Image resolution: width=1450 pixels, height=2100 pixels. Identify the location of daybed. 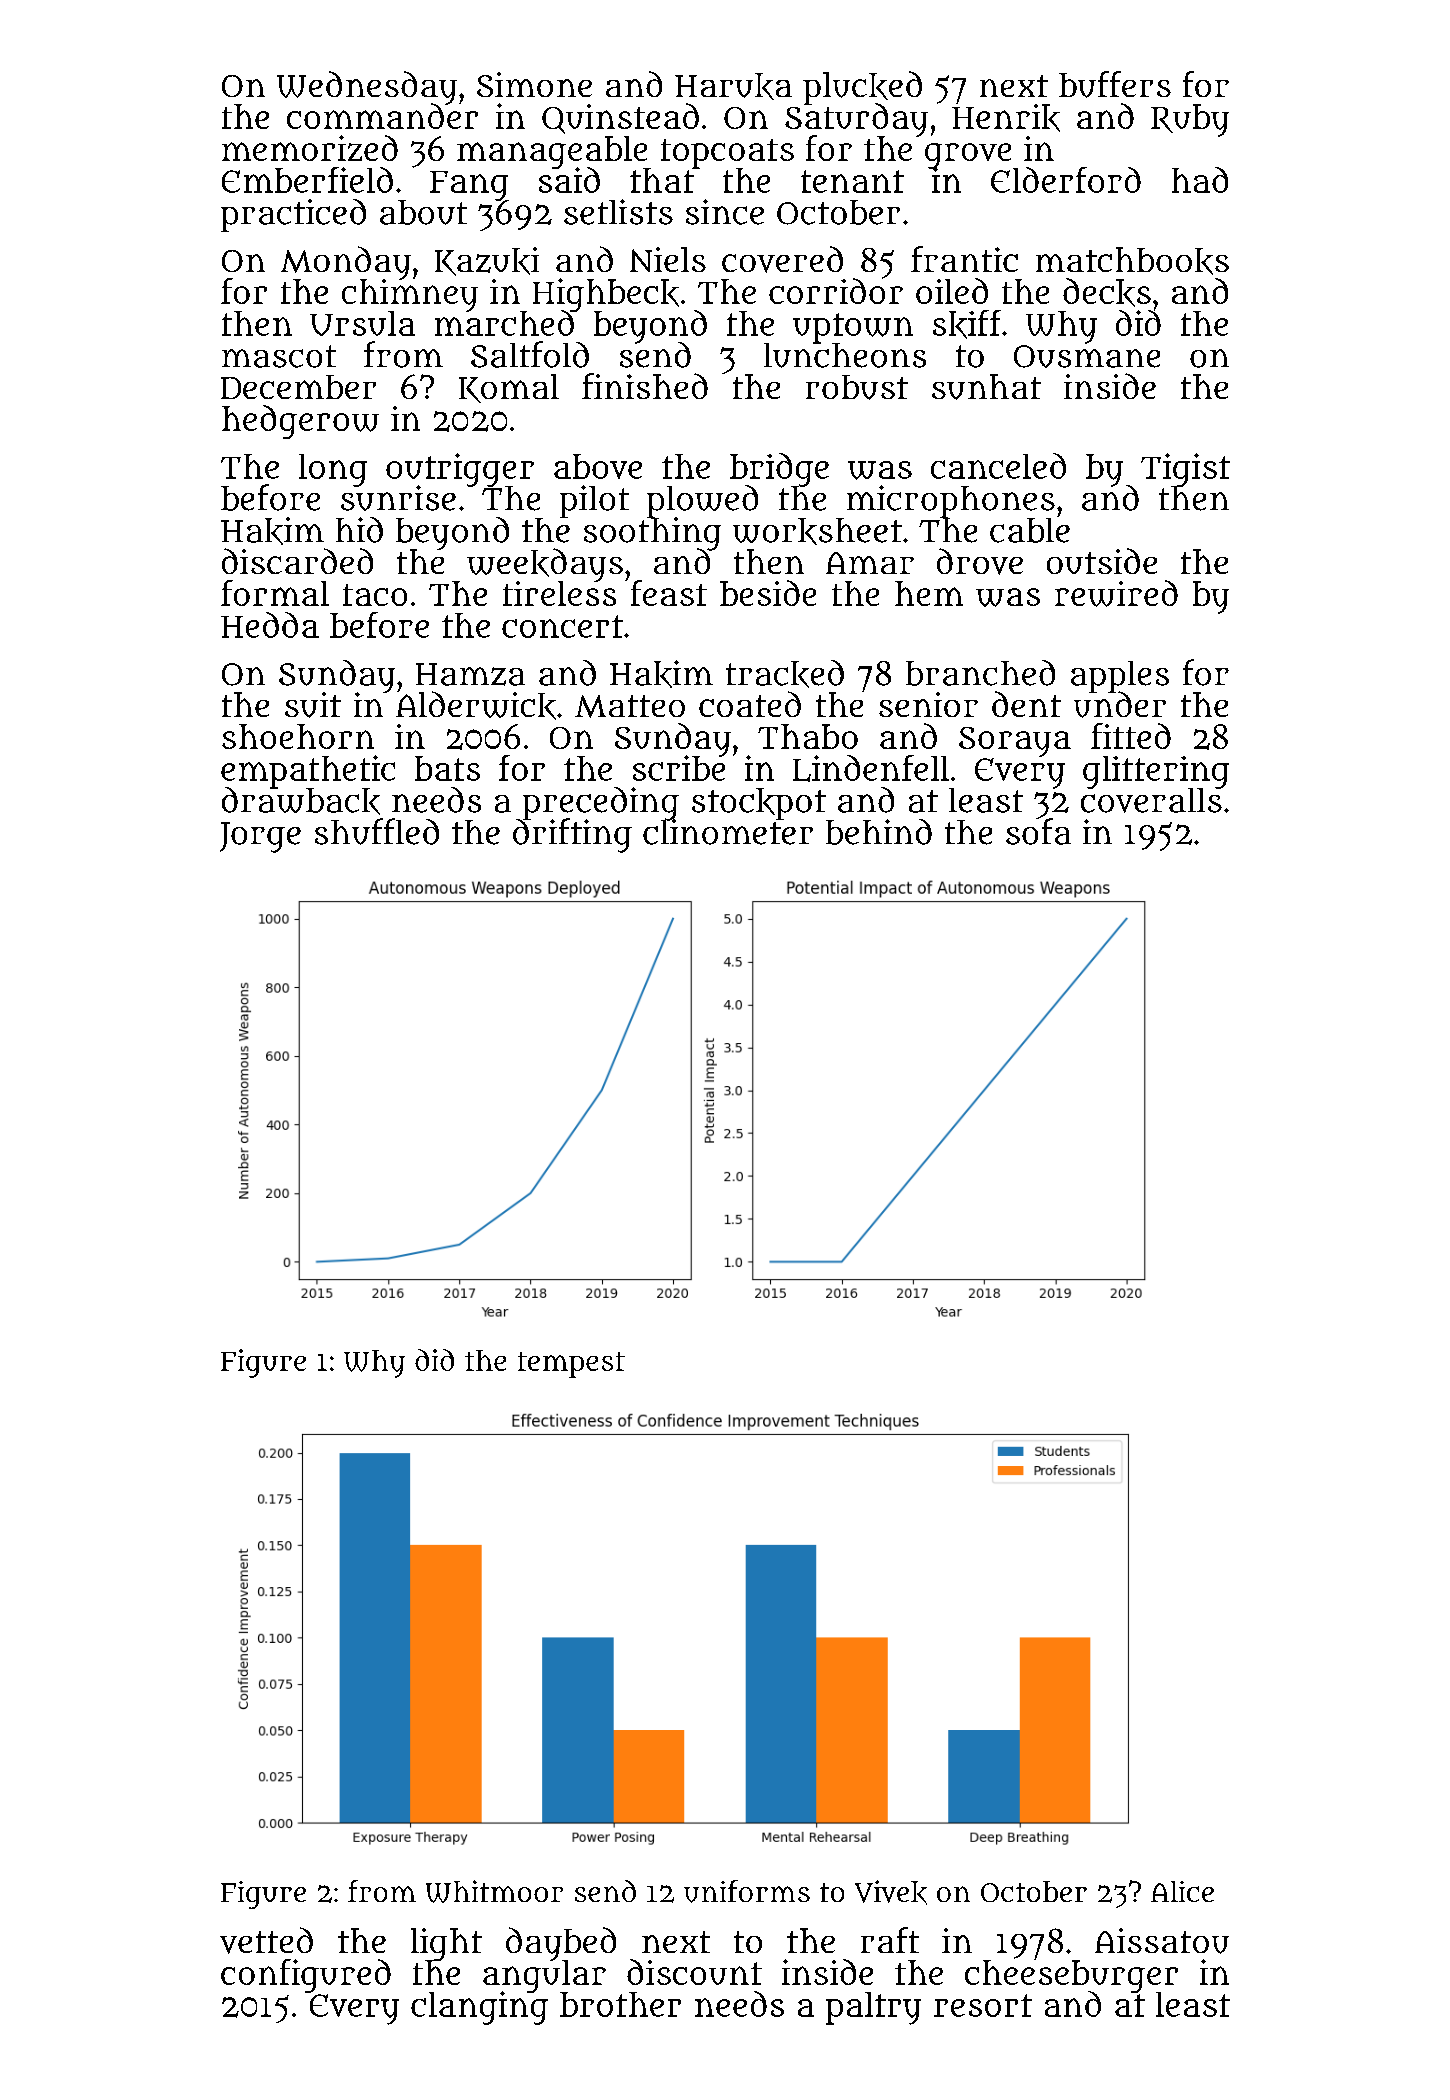
(561, 1944).
